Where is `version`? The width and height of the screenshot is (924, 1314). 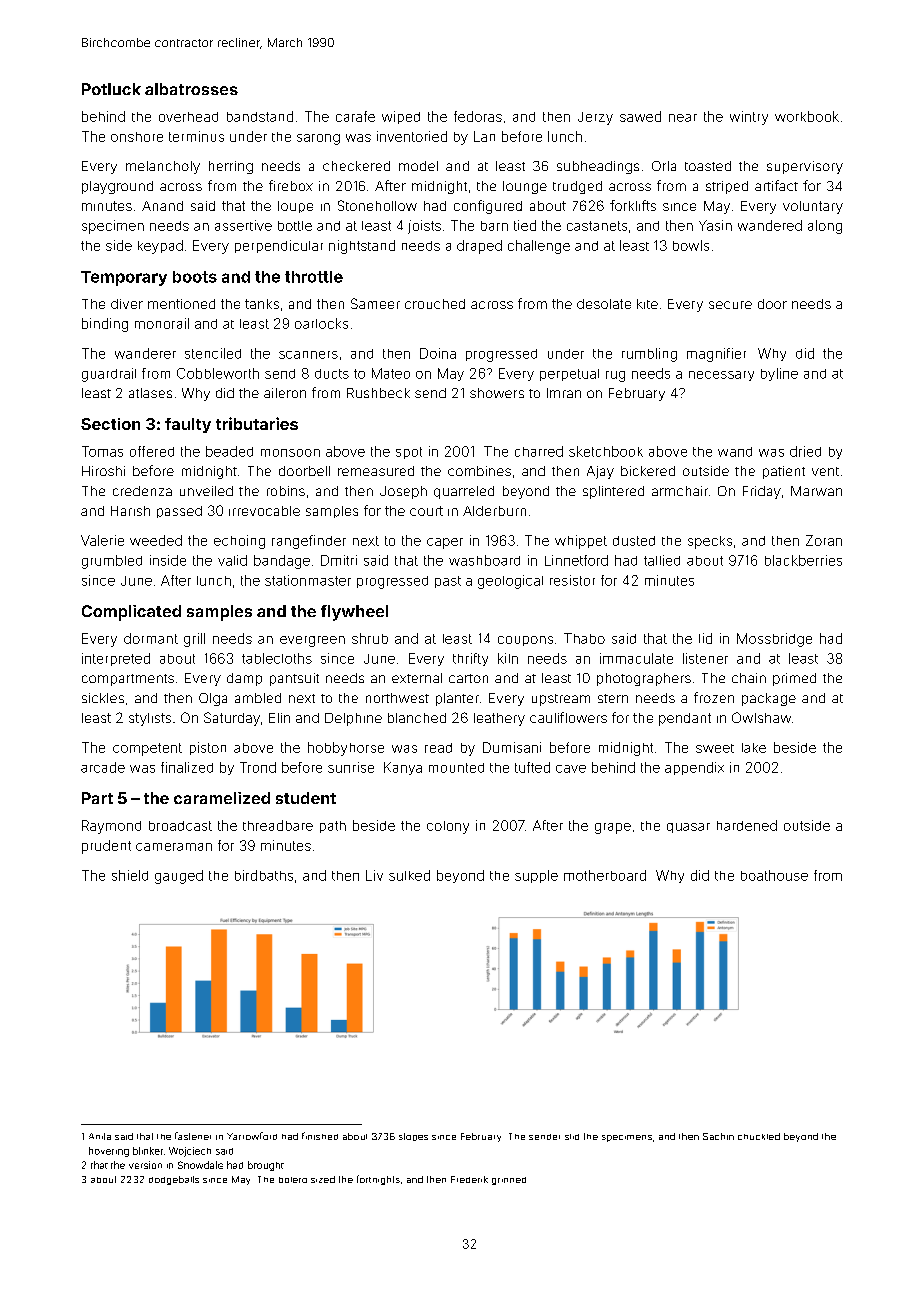 version is located at coordinates (145, 1165).
